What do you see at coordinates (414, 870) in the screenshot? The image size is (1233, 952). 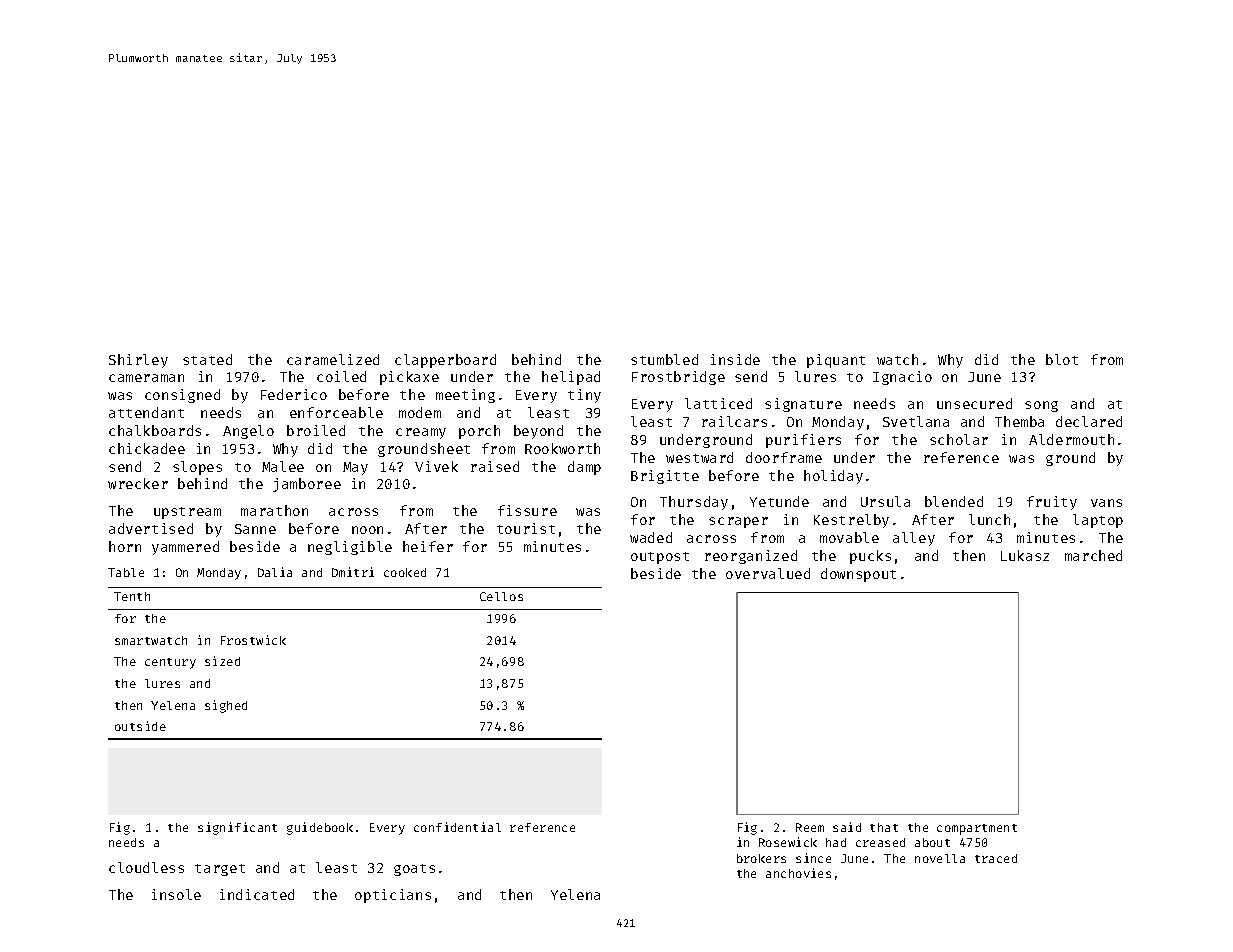 I see `goats` at bounding box center [414, 870].
